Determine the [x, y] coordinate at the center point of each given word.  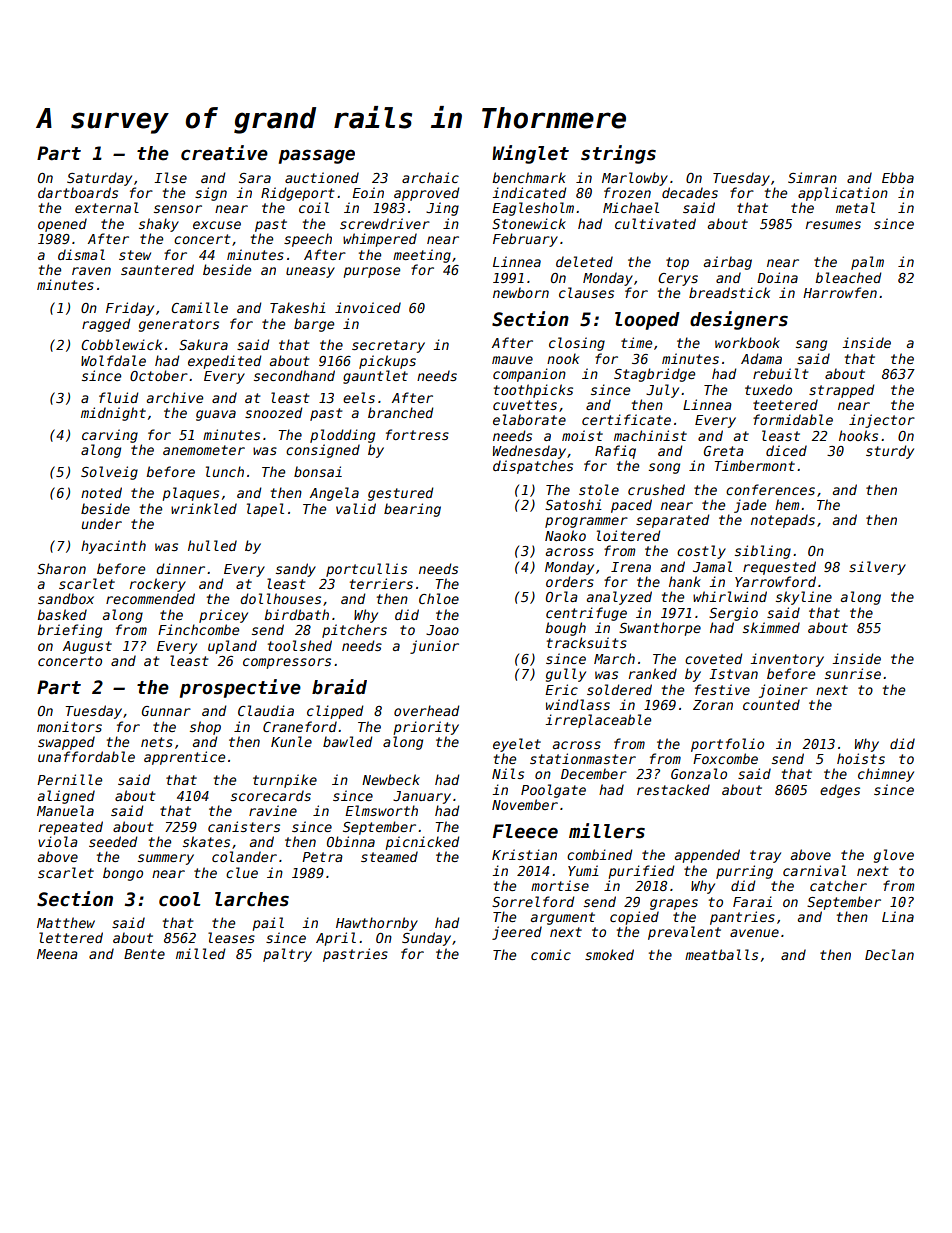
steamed [389, 856]
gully [566, 675]
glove [894, 856]
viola [58, 841]
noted [101, 492]
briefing [69, 631]
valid [356, 508]
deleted [584, 261]
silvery [877, 568]
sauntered [157, 269]
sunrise [853, 673]
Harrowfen [840, 292]
